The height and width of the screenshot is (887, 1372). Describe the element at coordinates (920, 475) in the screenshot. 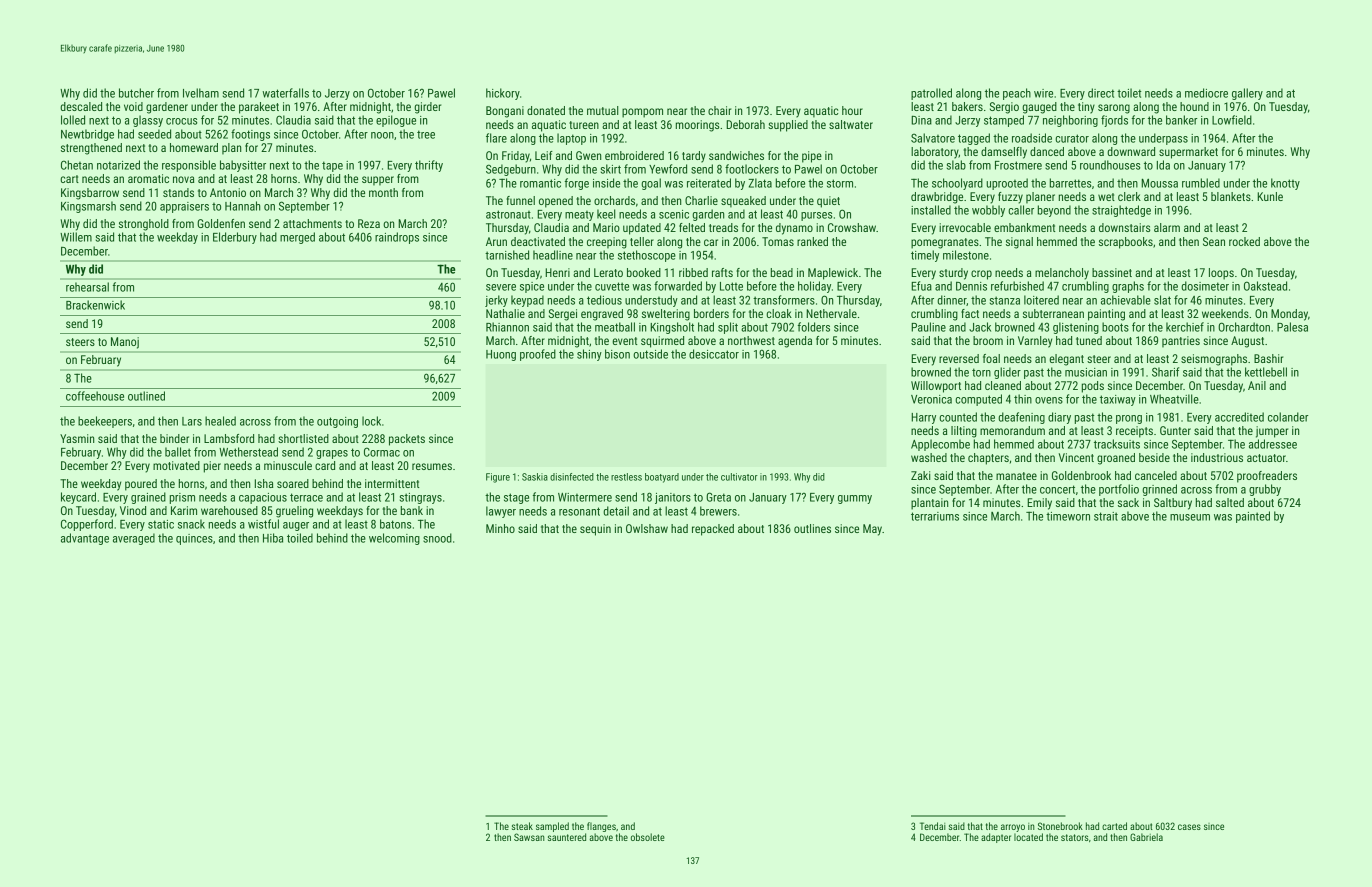

I see `Zaki` at that location.
